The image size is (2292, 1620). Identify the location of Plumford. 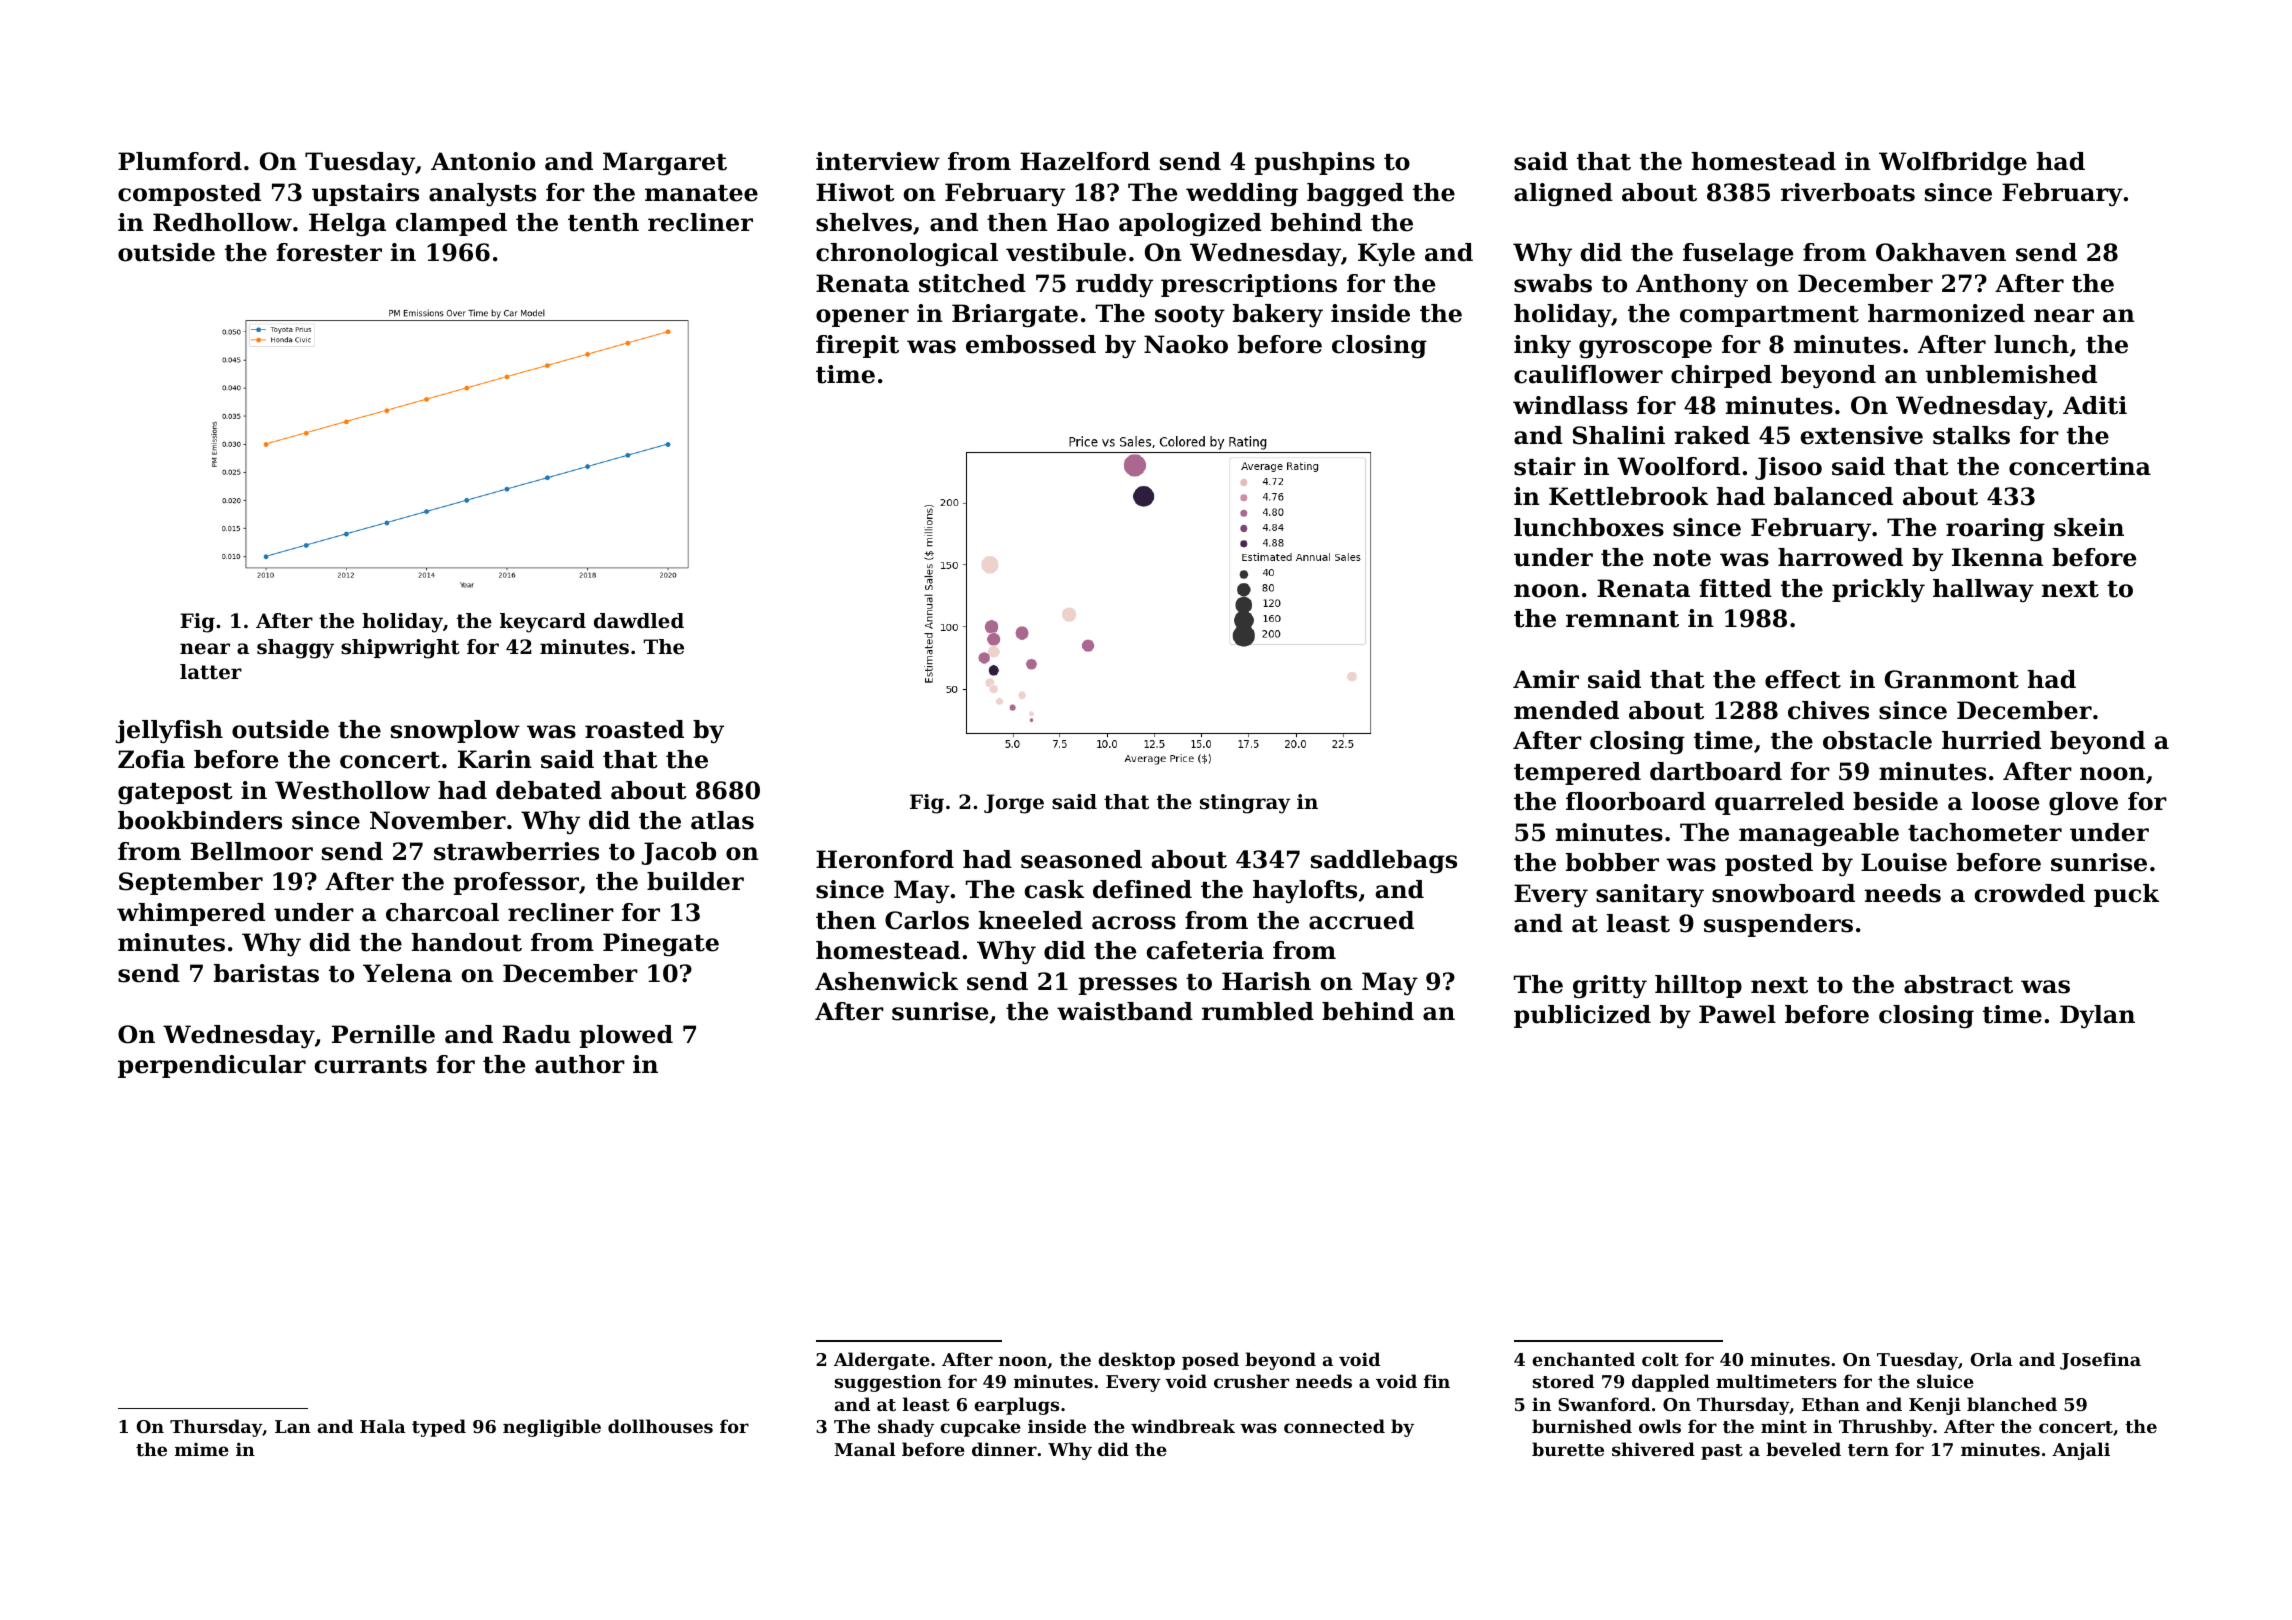
(180, 161).
